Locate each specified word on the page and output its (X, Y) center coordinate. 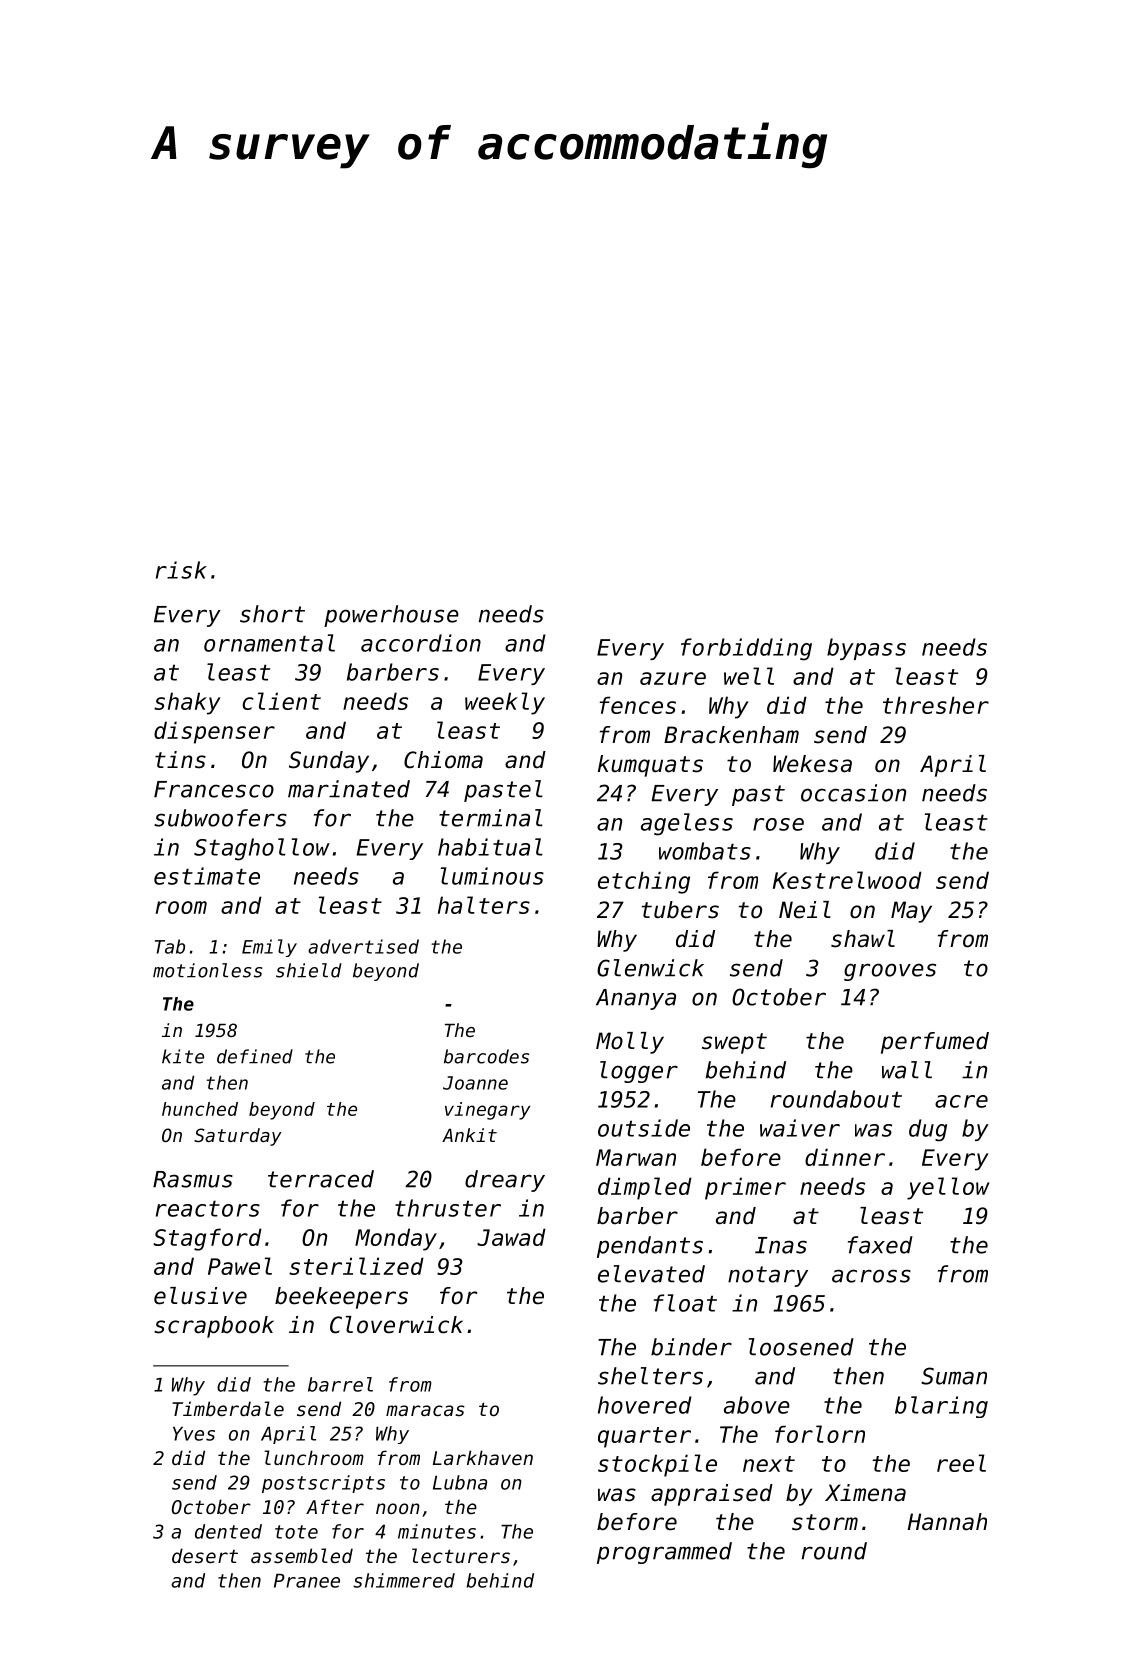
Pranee (307, 1581)
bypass (866, 649)
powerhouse (391, 616)
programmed (664, 1553)
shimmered (404, 1580)
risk (181, 570)
